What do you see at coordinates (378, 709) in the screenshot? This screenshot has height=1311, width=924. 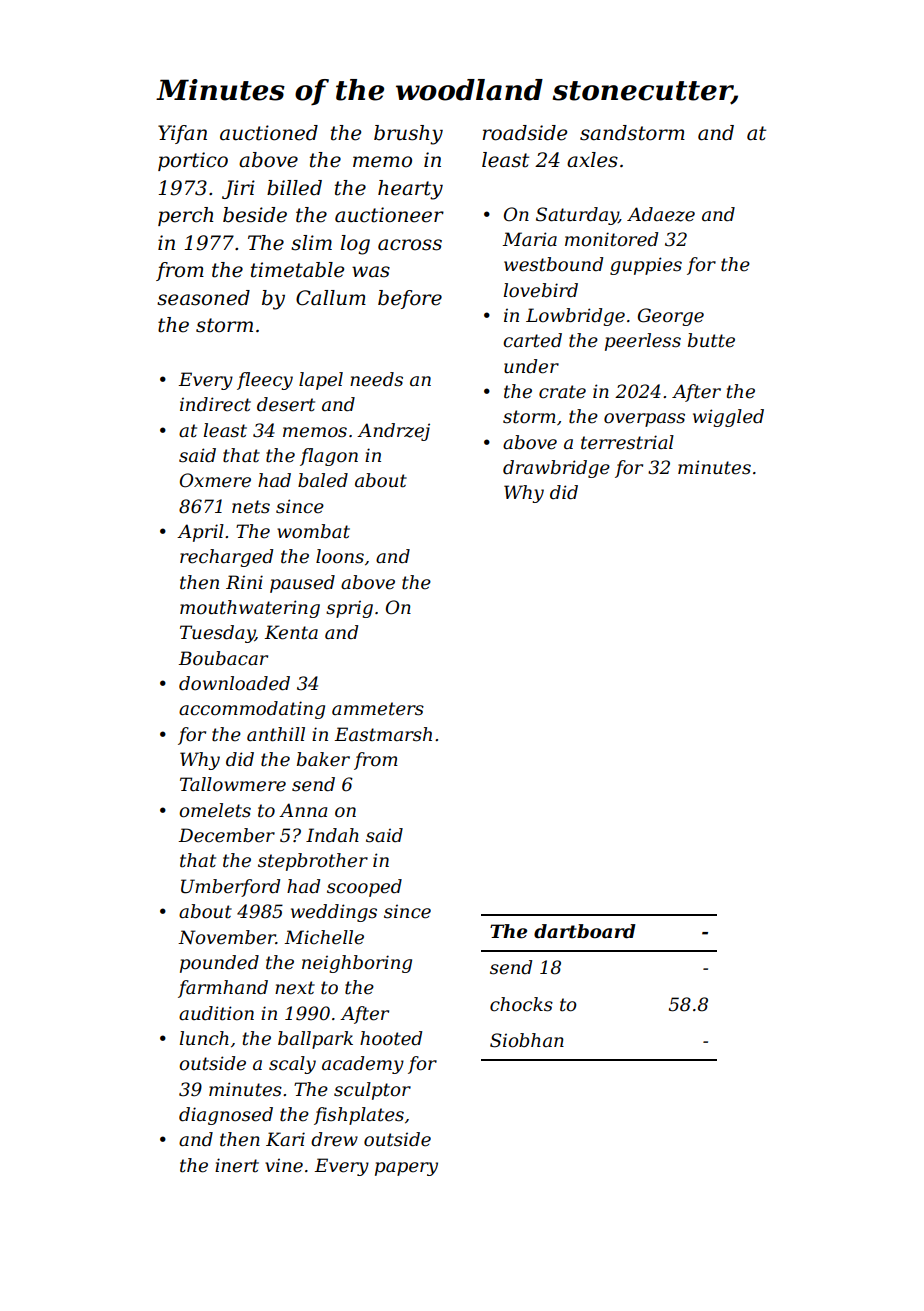 I see `ammeters` at bounding box center [378, 709].
